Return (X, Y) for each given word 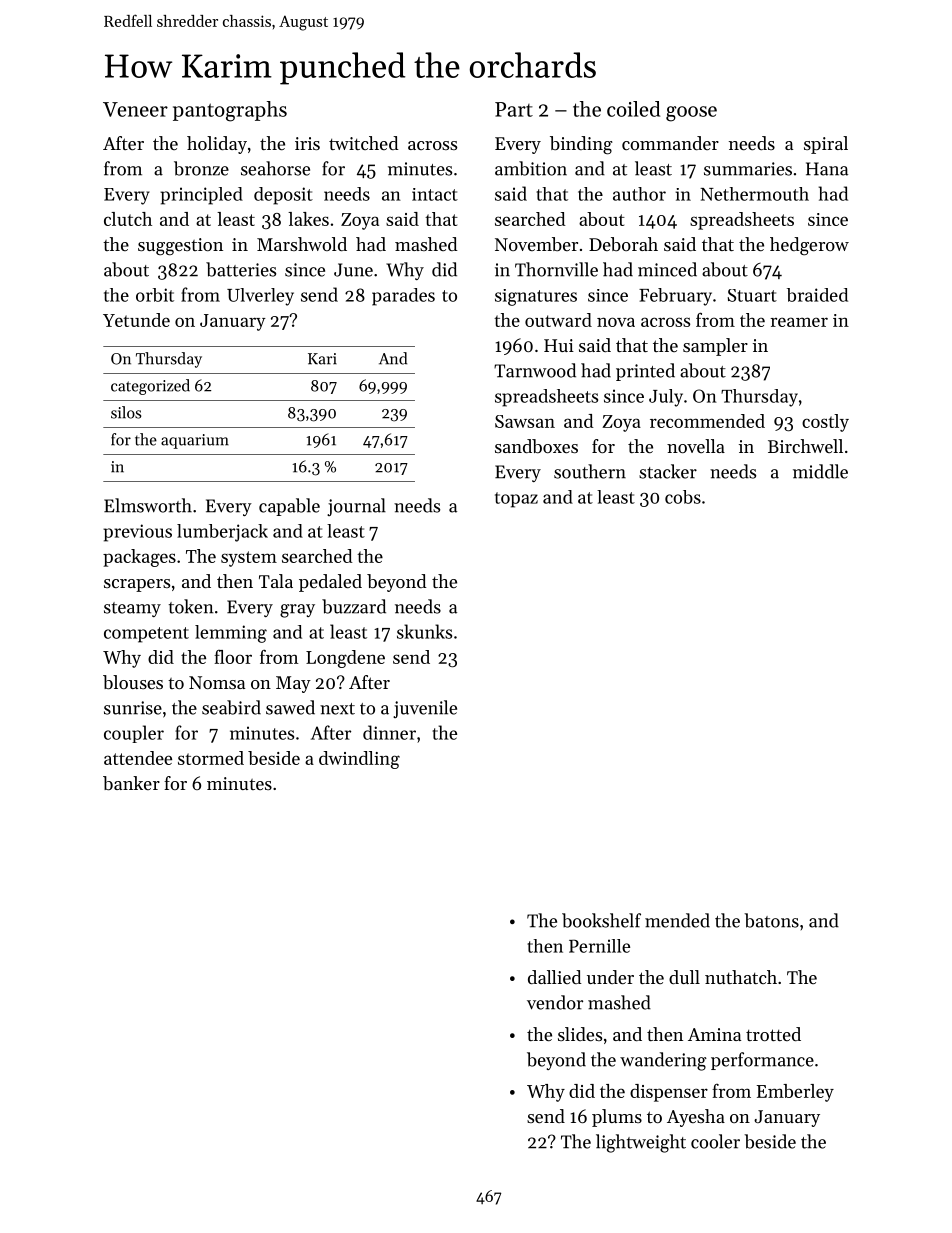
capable (289, 507)
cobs (683, 497)
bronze (201, 168)
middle (820, 471)
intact (435, 194)
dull (684, 977)
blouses (133, 682)
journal (356, 507)
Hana (827, 169)
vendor (555, 1002)
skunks (424, 631)
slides (580, 1034)
